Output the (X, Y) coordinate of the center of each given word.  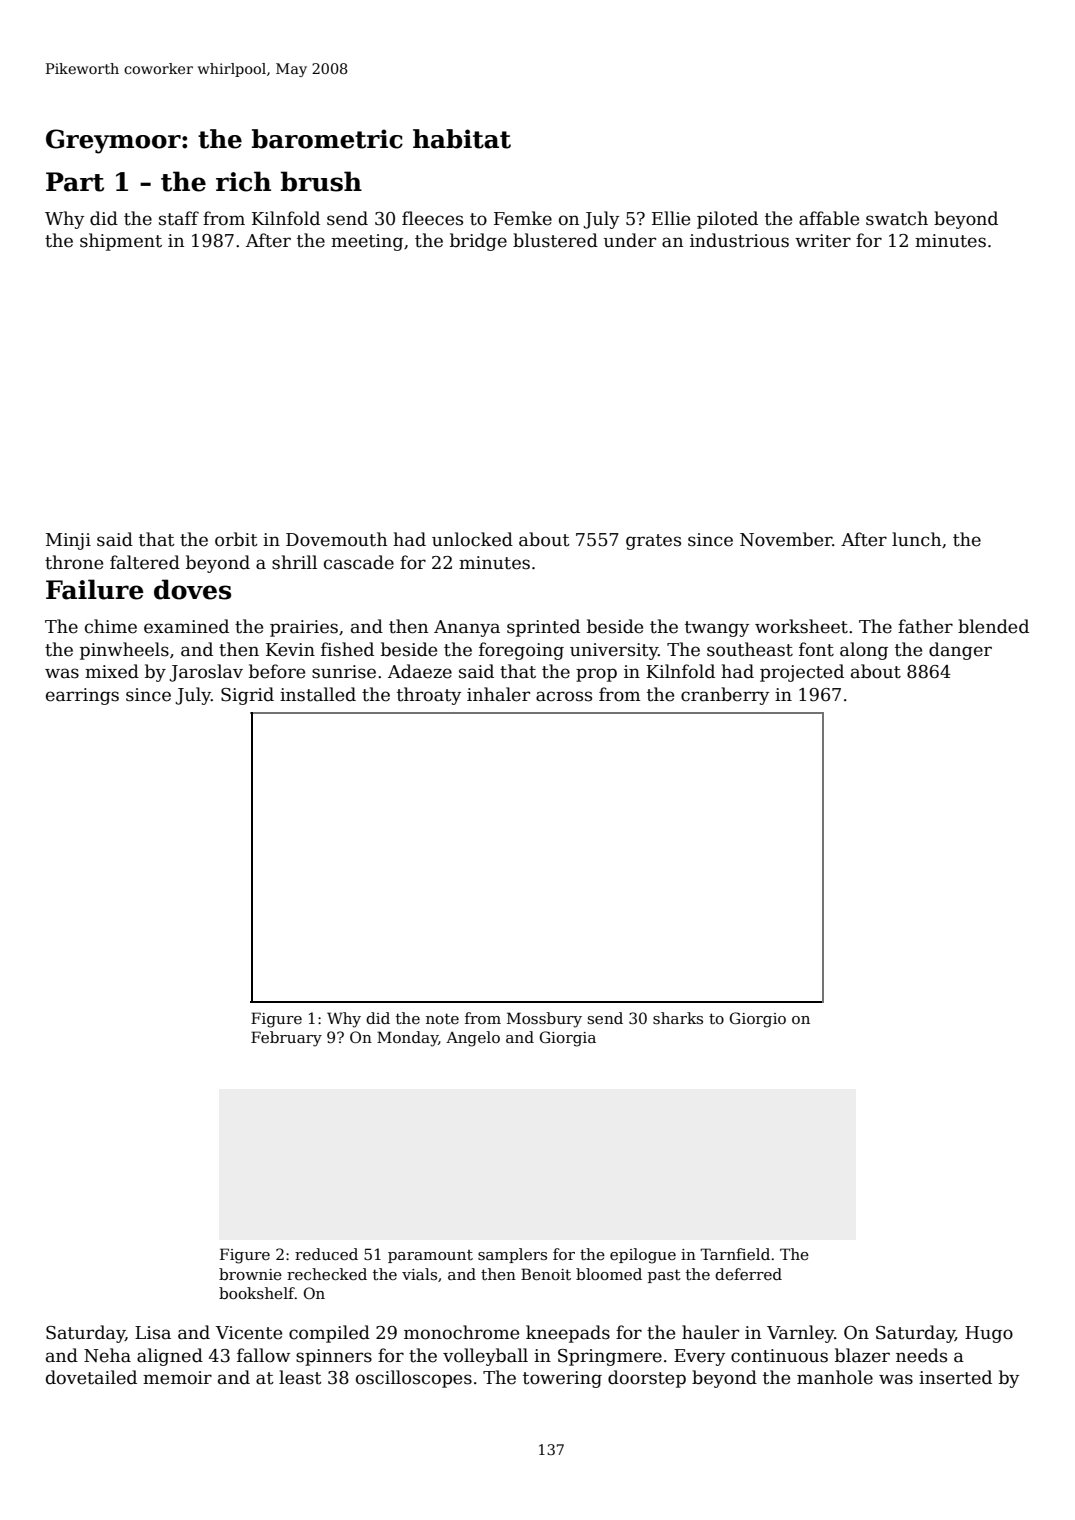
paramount (430, 1256)
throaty (429, 696)
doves (192, 589)
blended (993, 626)
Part (75, 182)
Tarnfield (735, 1254)
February (286, 1039)
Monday (407, 1039)
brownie (250, 1274)
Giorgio (758, 1020)
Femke (523, 218)
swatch (897, 218)
